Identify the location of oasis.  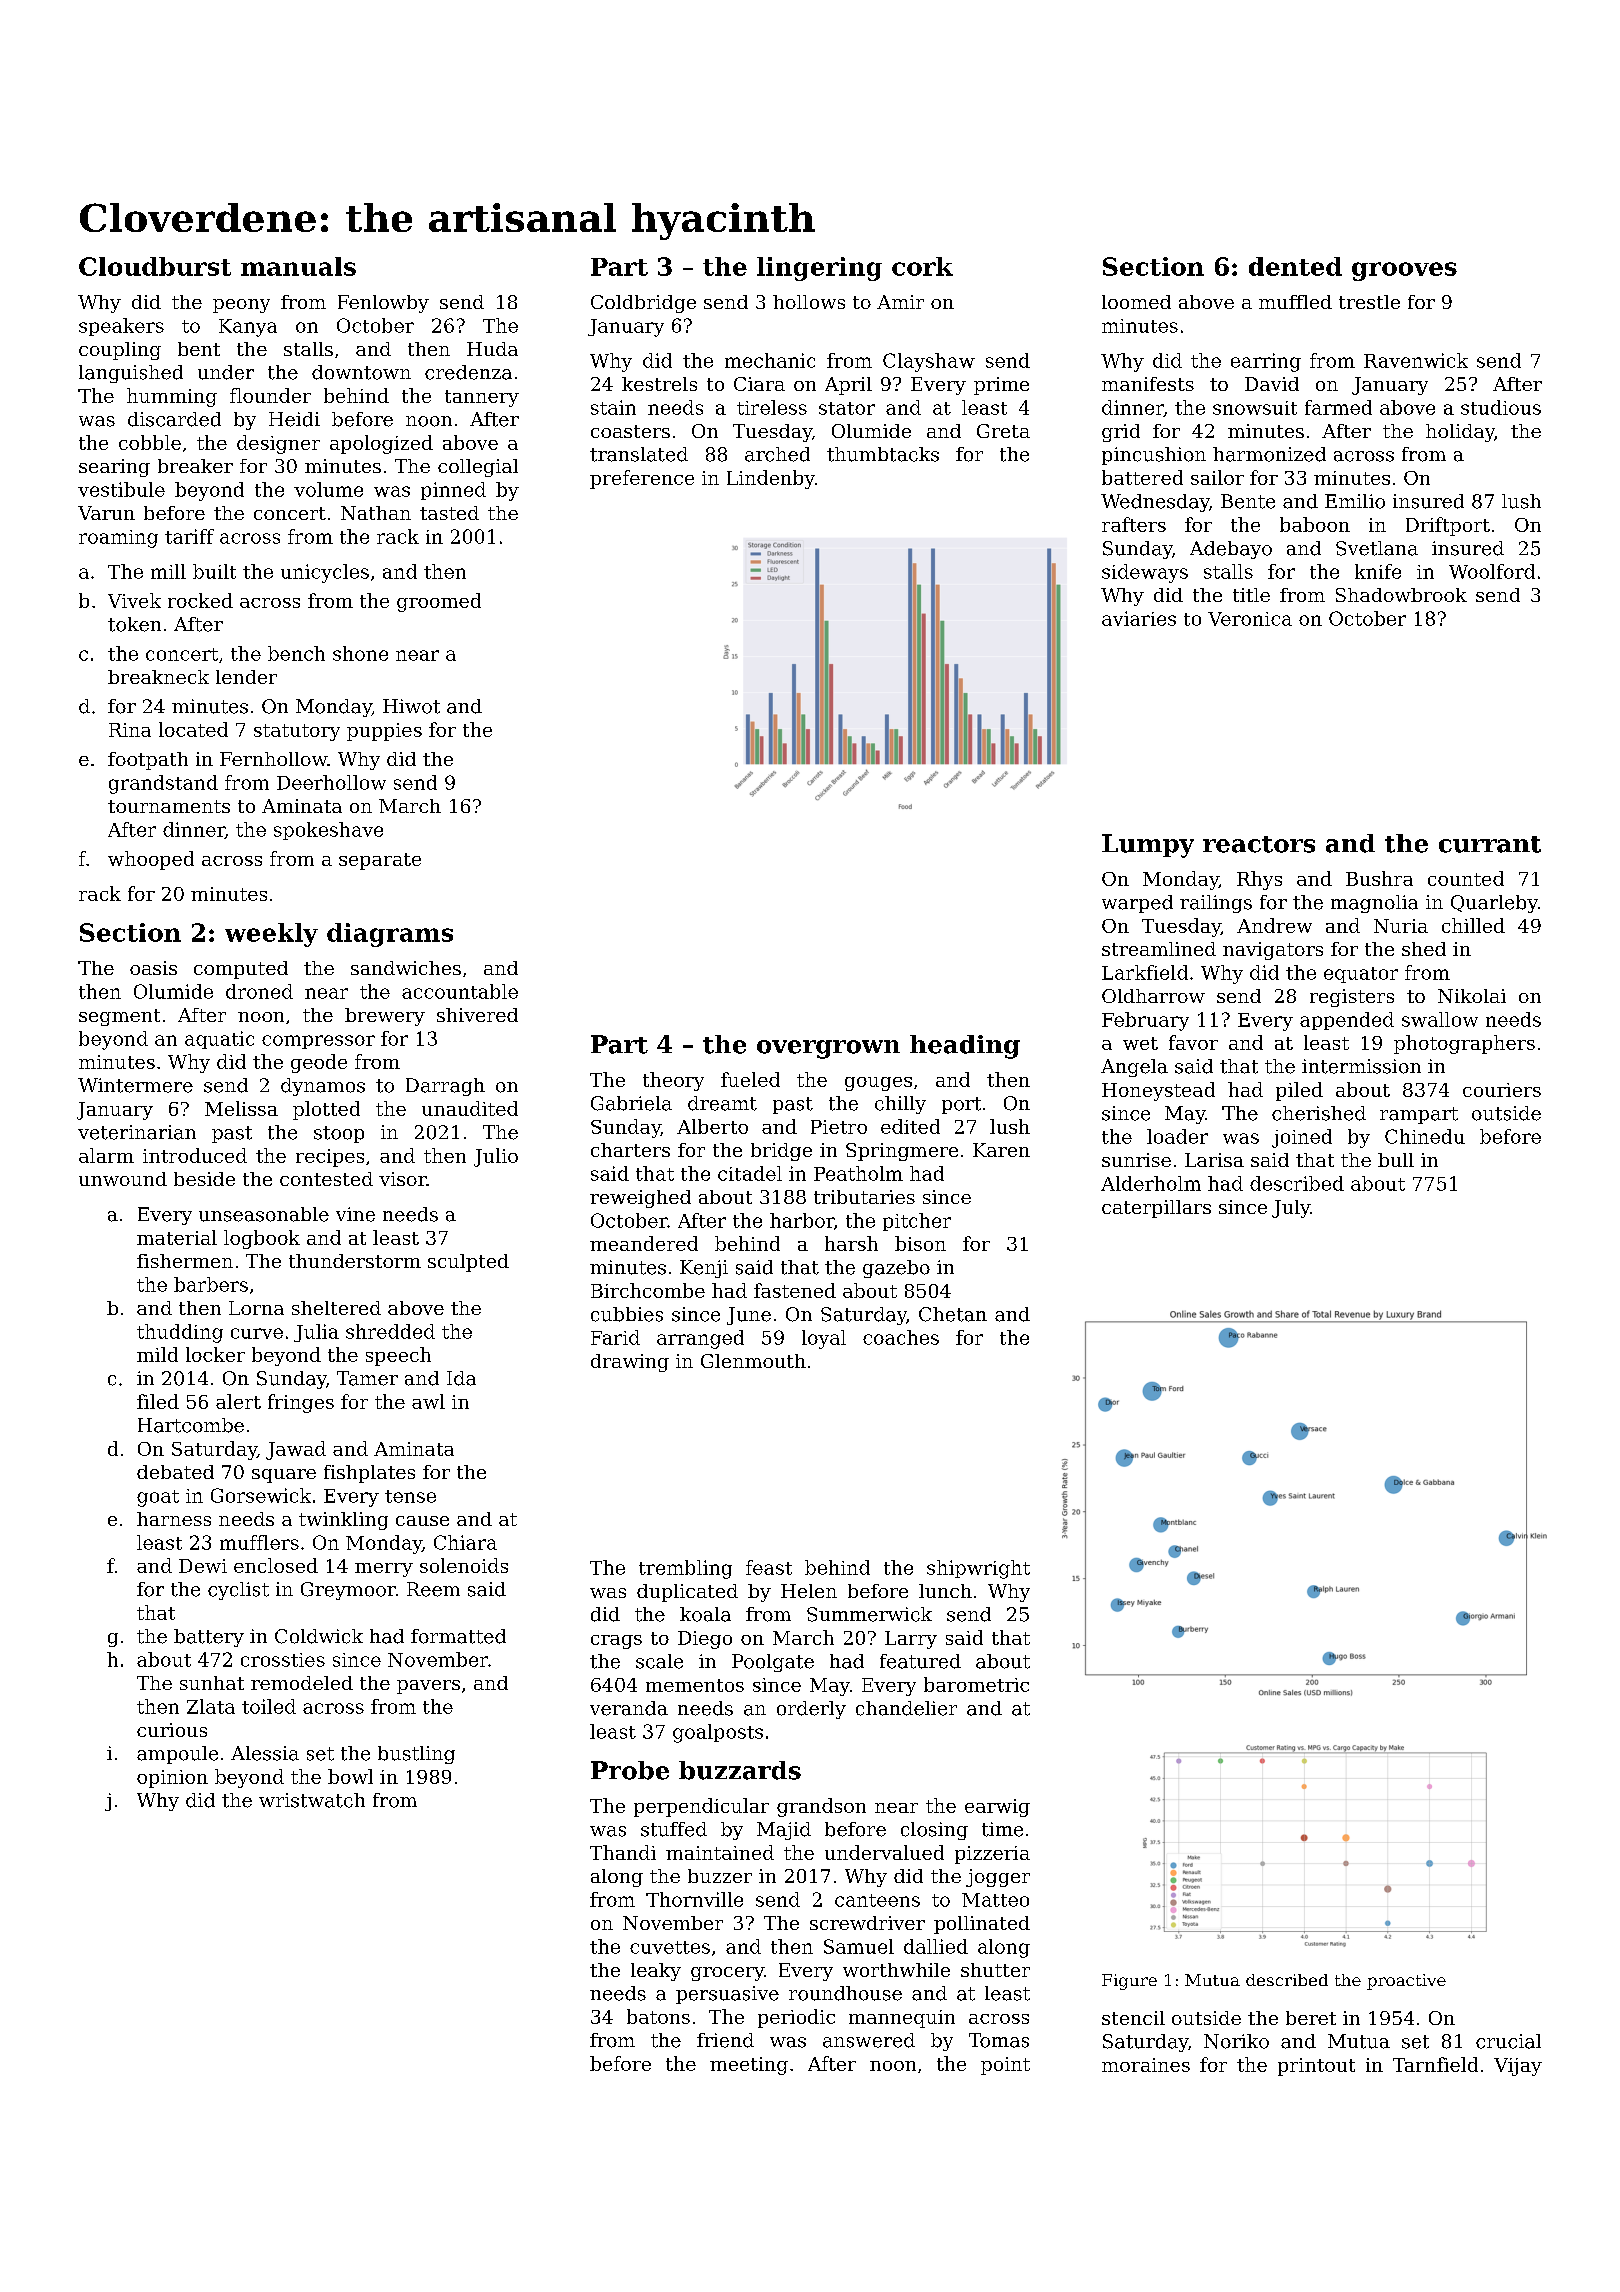
(153, 968).
